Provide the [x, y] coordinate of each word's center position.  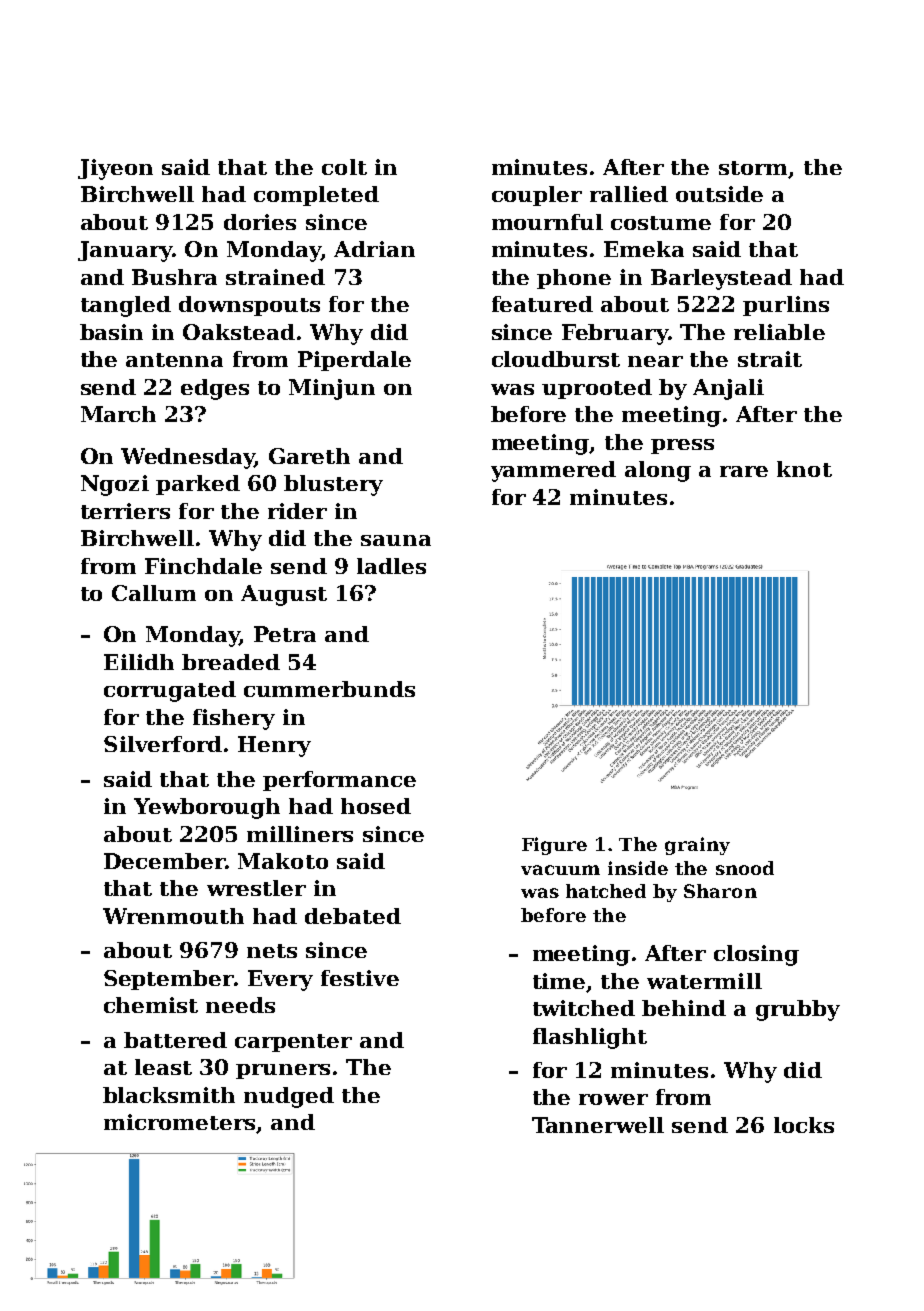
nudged [289, 1097]
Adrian [374, 249]
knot [804, 469]
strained [275, 277]
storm [753, 168]
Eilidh [139, 662]
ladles [391, 566]
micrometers [179, 1122]
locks [804, 1125]
